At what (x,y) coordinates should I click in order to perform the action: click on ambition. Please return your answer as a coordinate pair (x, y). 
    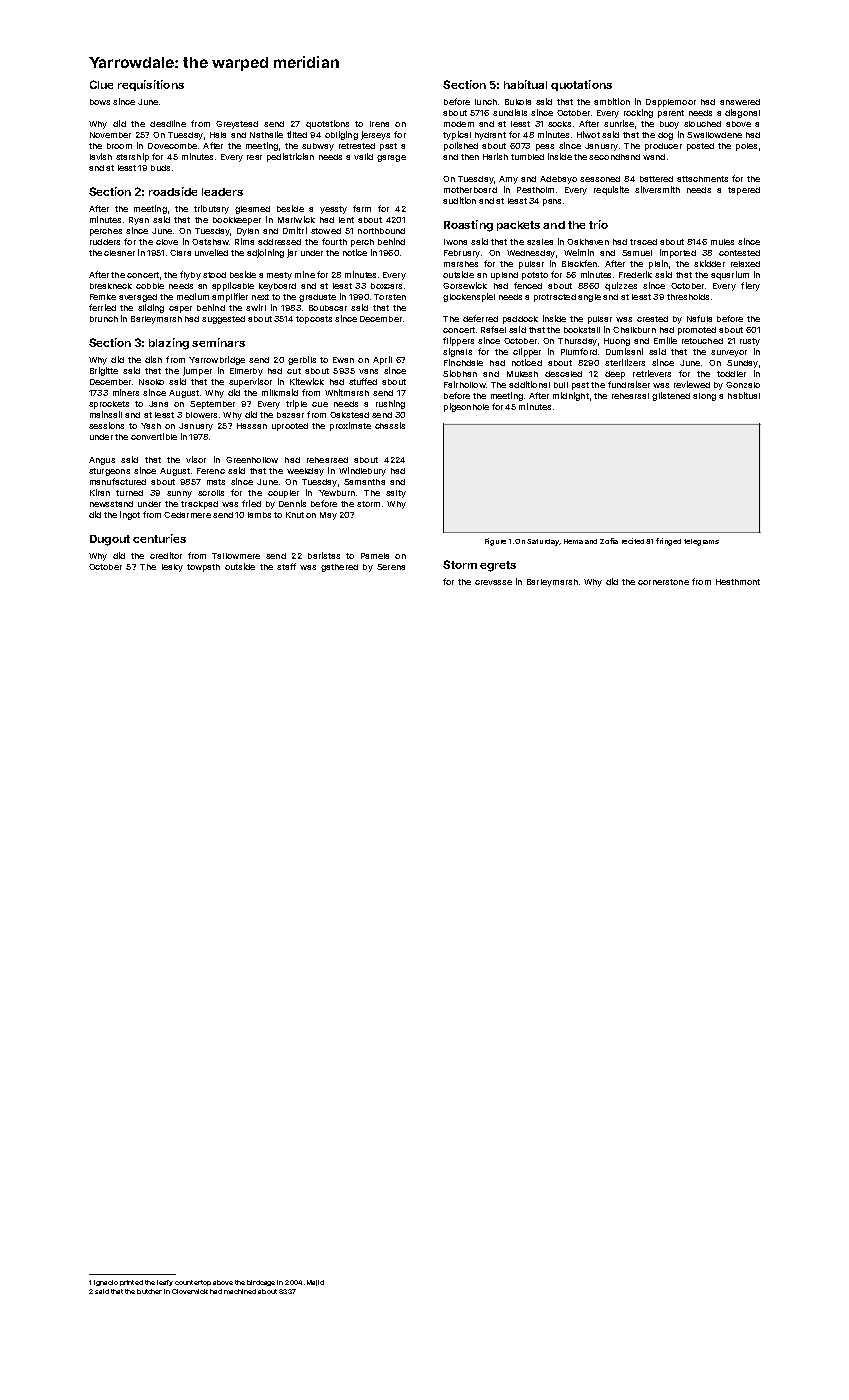
    Looking at the image, I should click on (612, 101).
